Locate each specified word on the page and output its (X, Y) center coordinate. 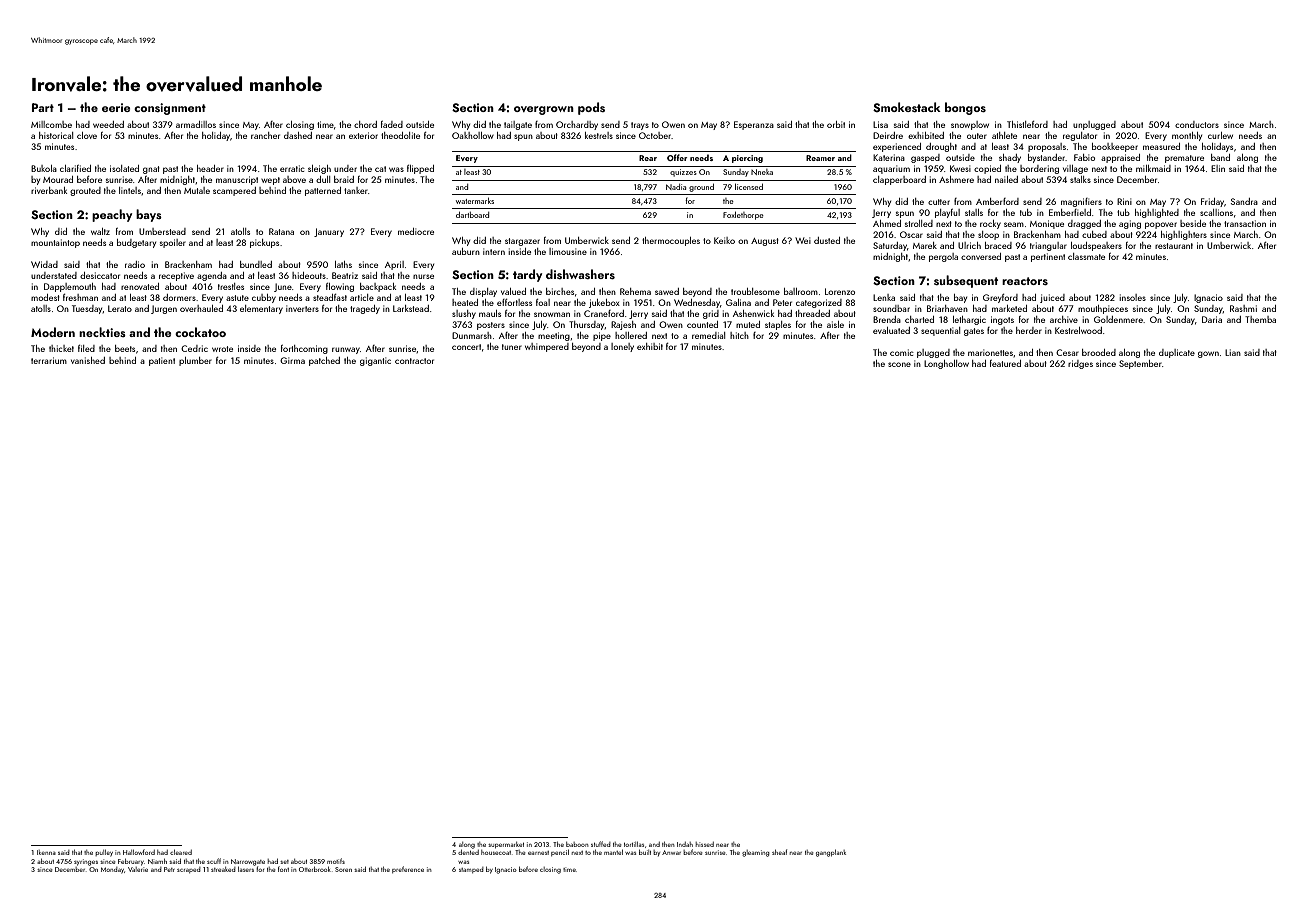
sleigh (319, 169)
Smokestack (907, 107)
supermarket (506, 845)
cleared (181, 852)
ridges (1080, 364)
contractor (414, 361)
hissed (705, 844)
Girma (292, 360)
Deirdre (888, 135)
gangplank (831, 853)
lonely (622, 347)
